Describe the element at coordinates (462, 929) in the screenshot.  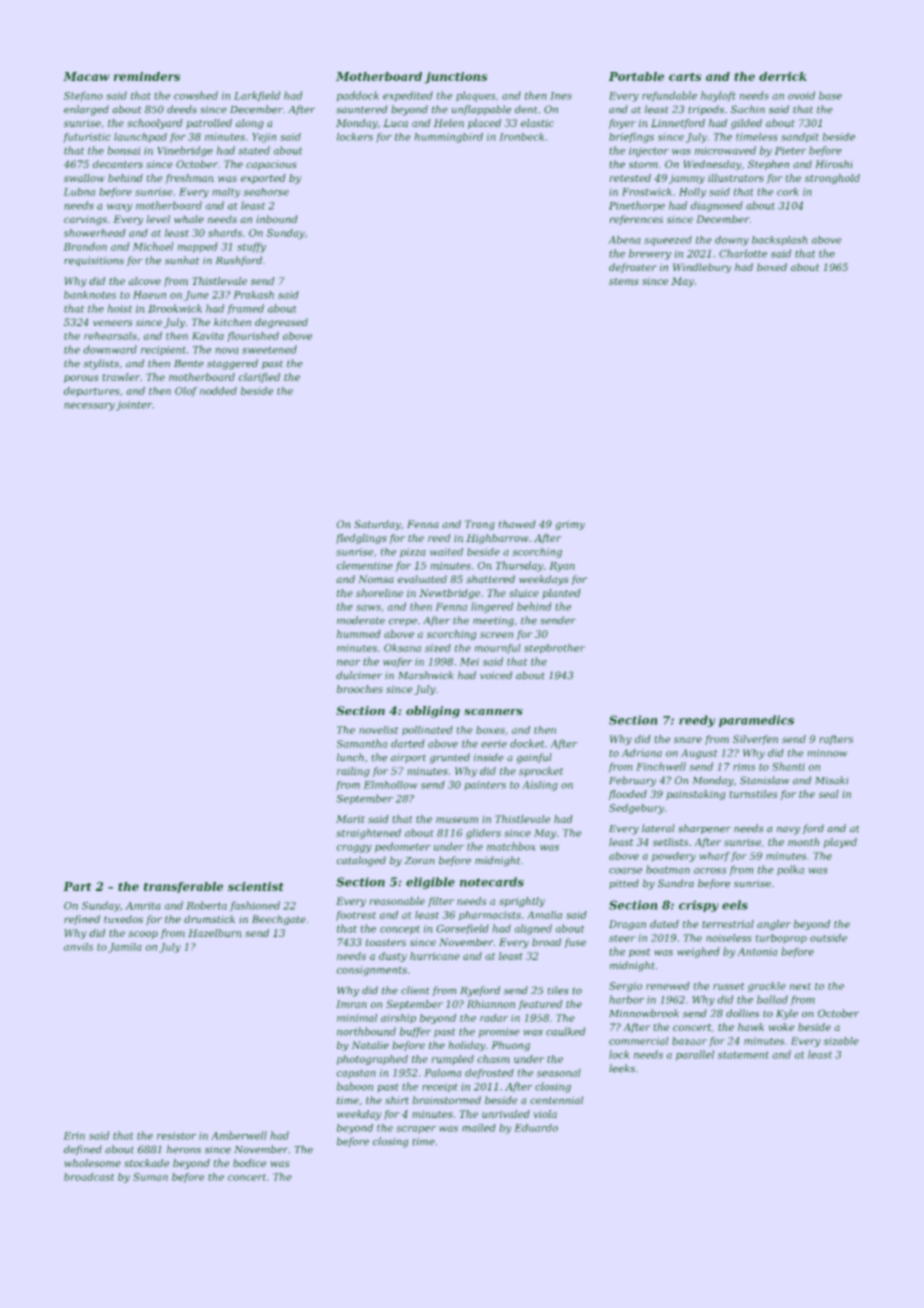
I see `Gorsefield` at that location.
